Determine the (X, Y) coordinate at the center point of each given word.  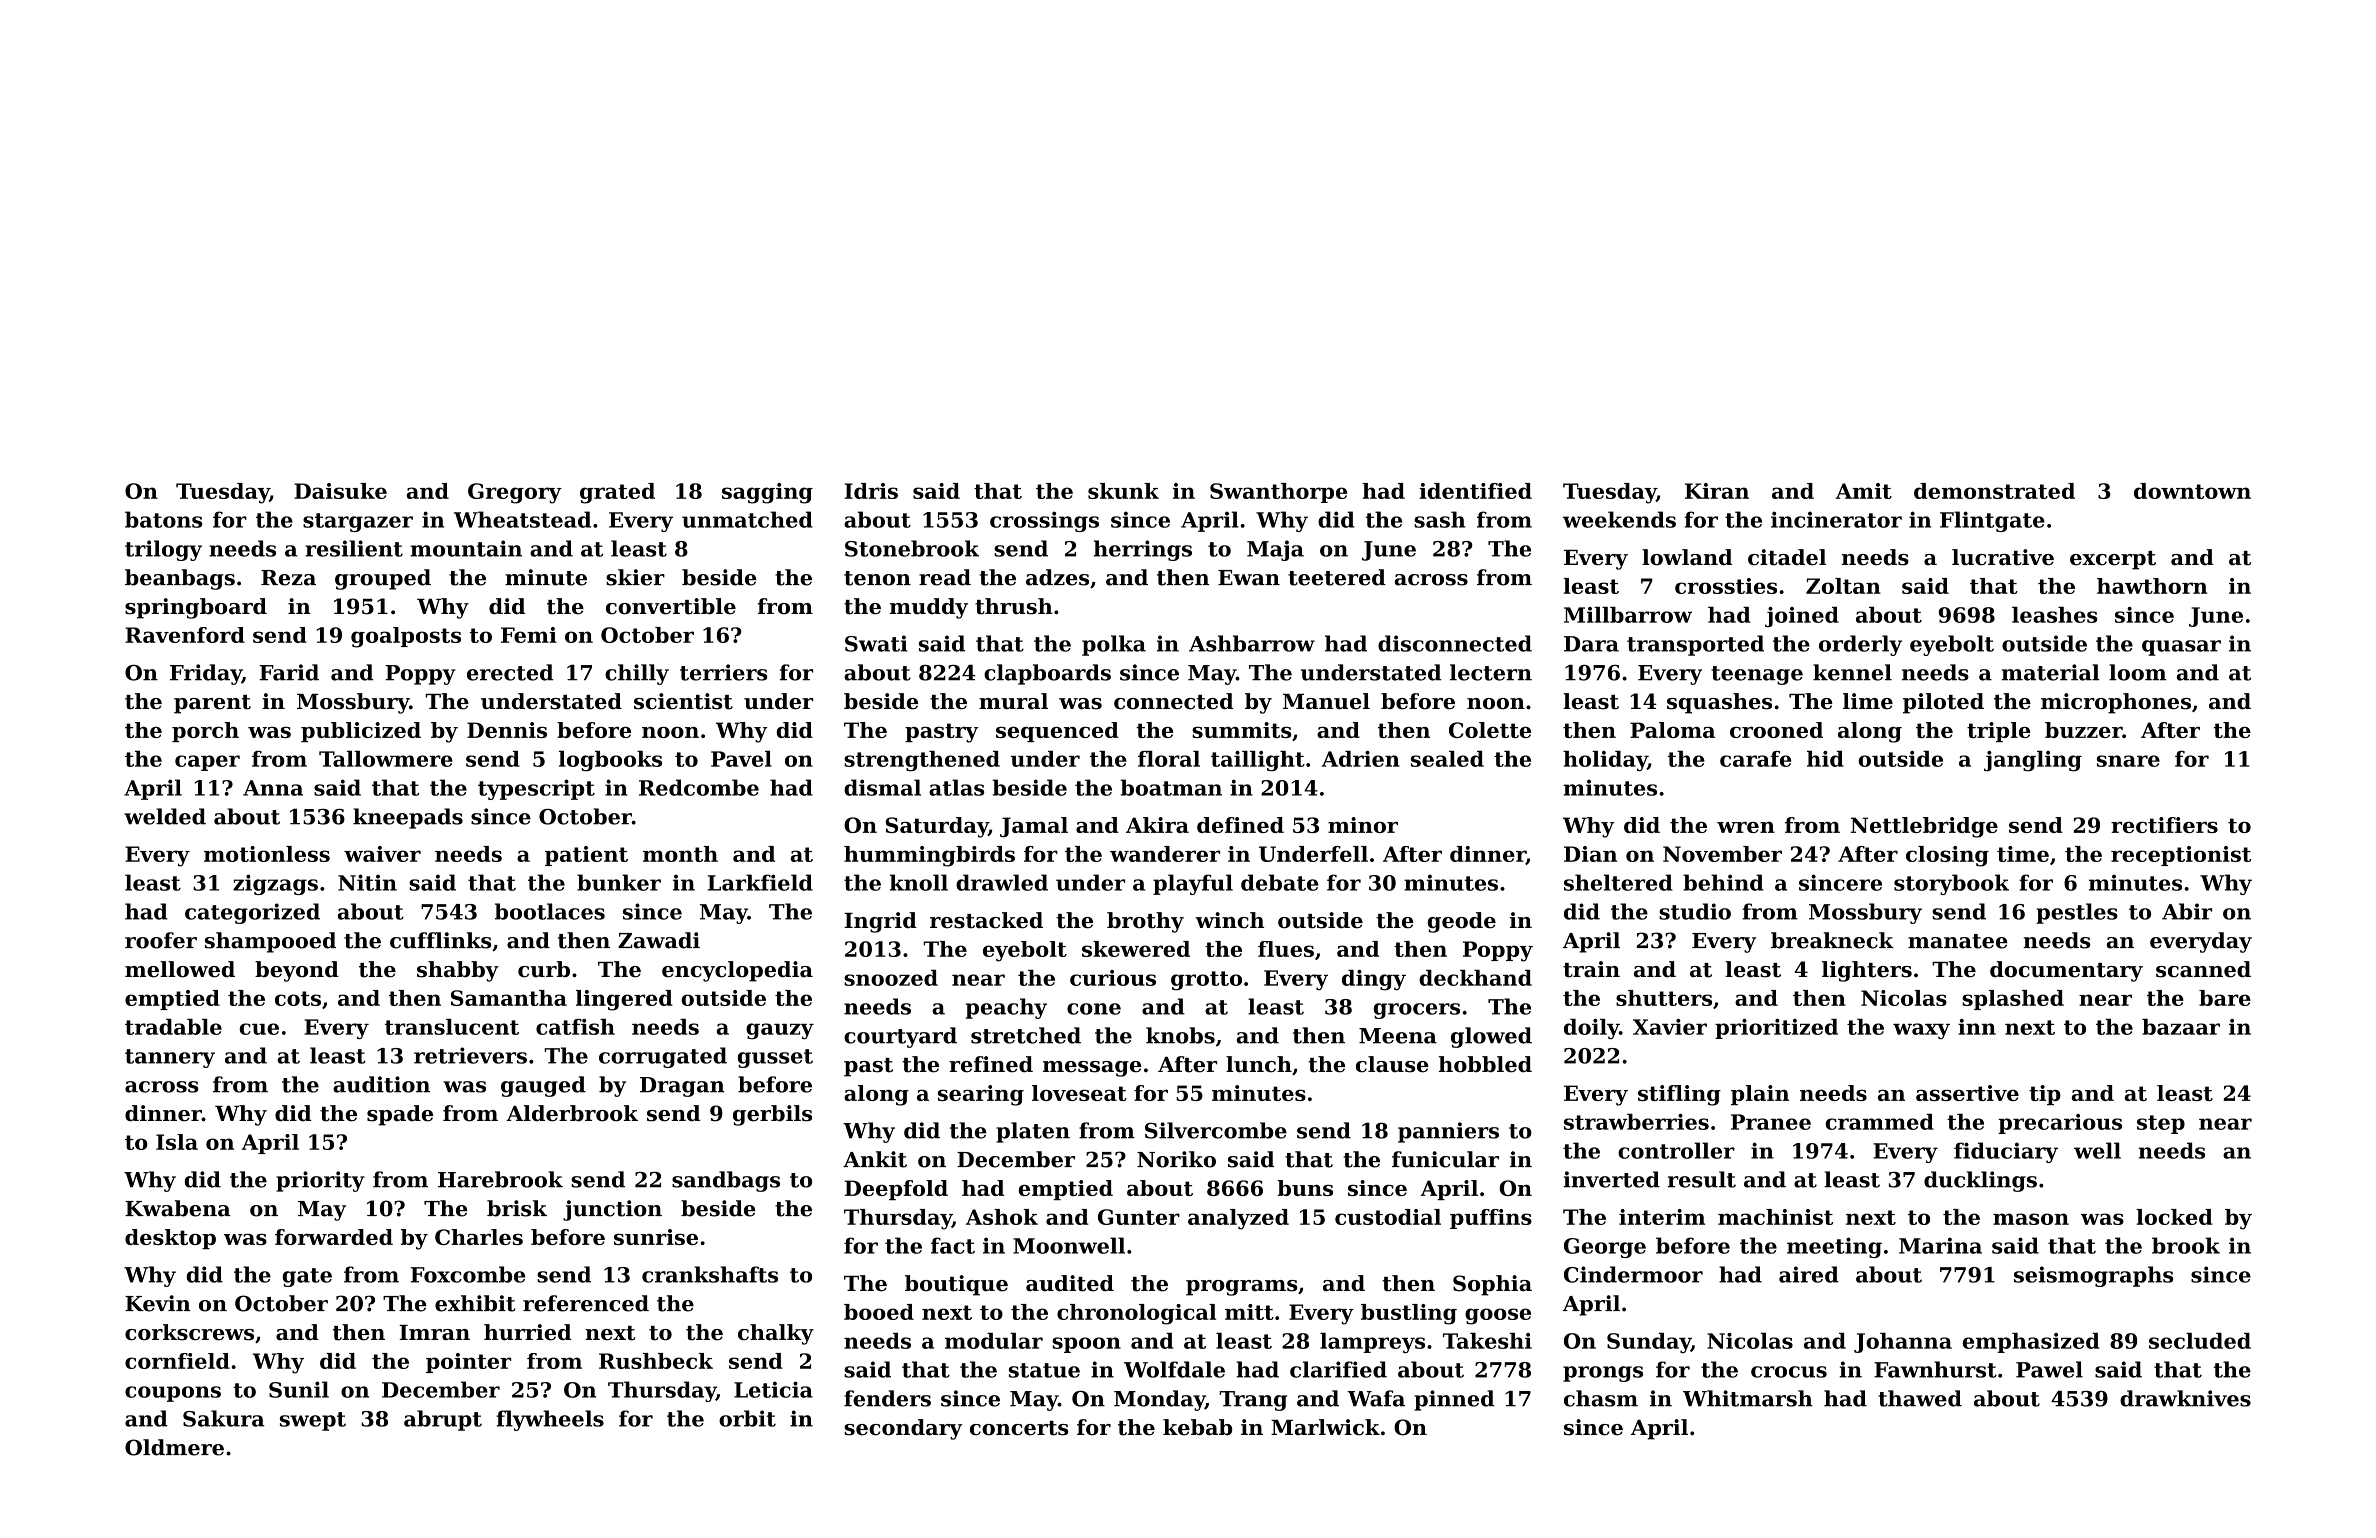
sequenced (1057, 732)
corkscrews (189, 1332)
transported (1695, 645)
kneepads (408, 818)
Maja (1275, 550)
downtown (2192, 491)
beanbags (180, 579)
